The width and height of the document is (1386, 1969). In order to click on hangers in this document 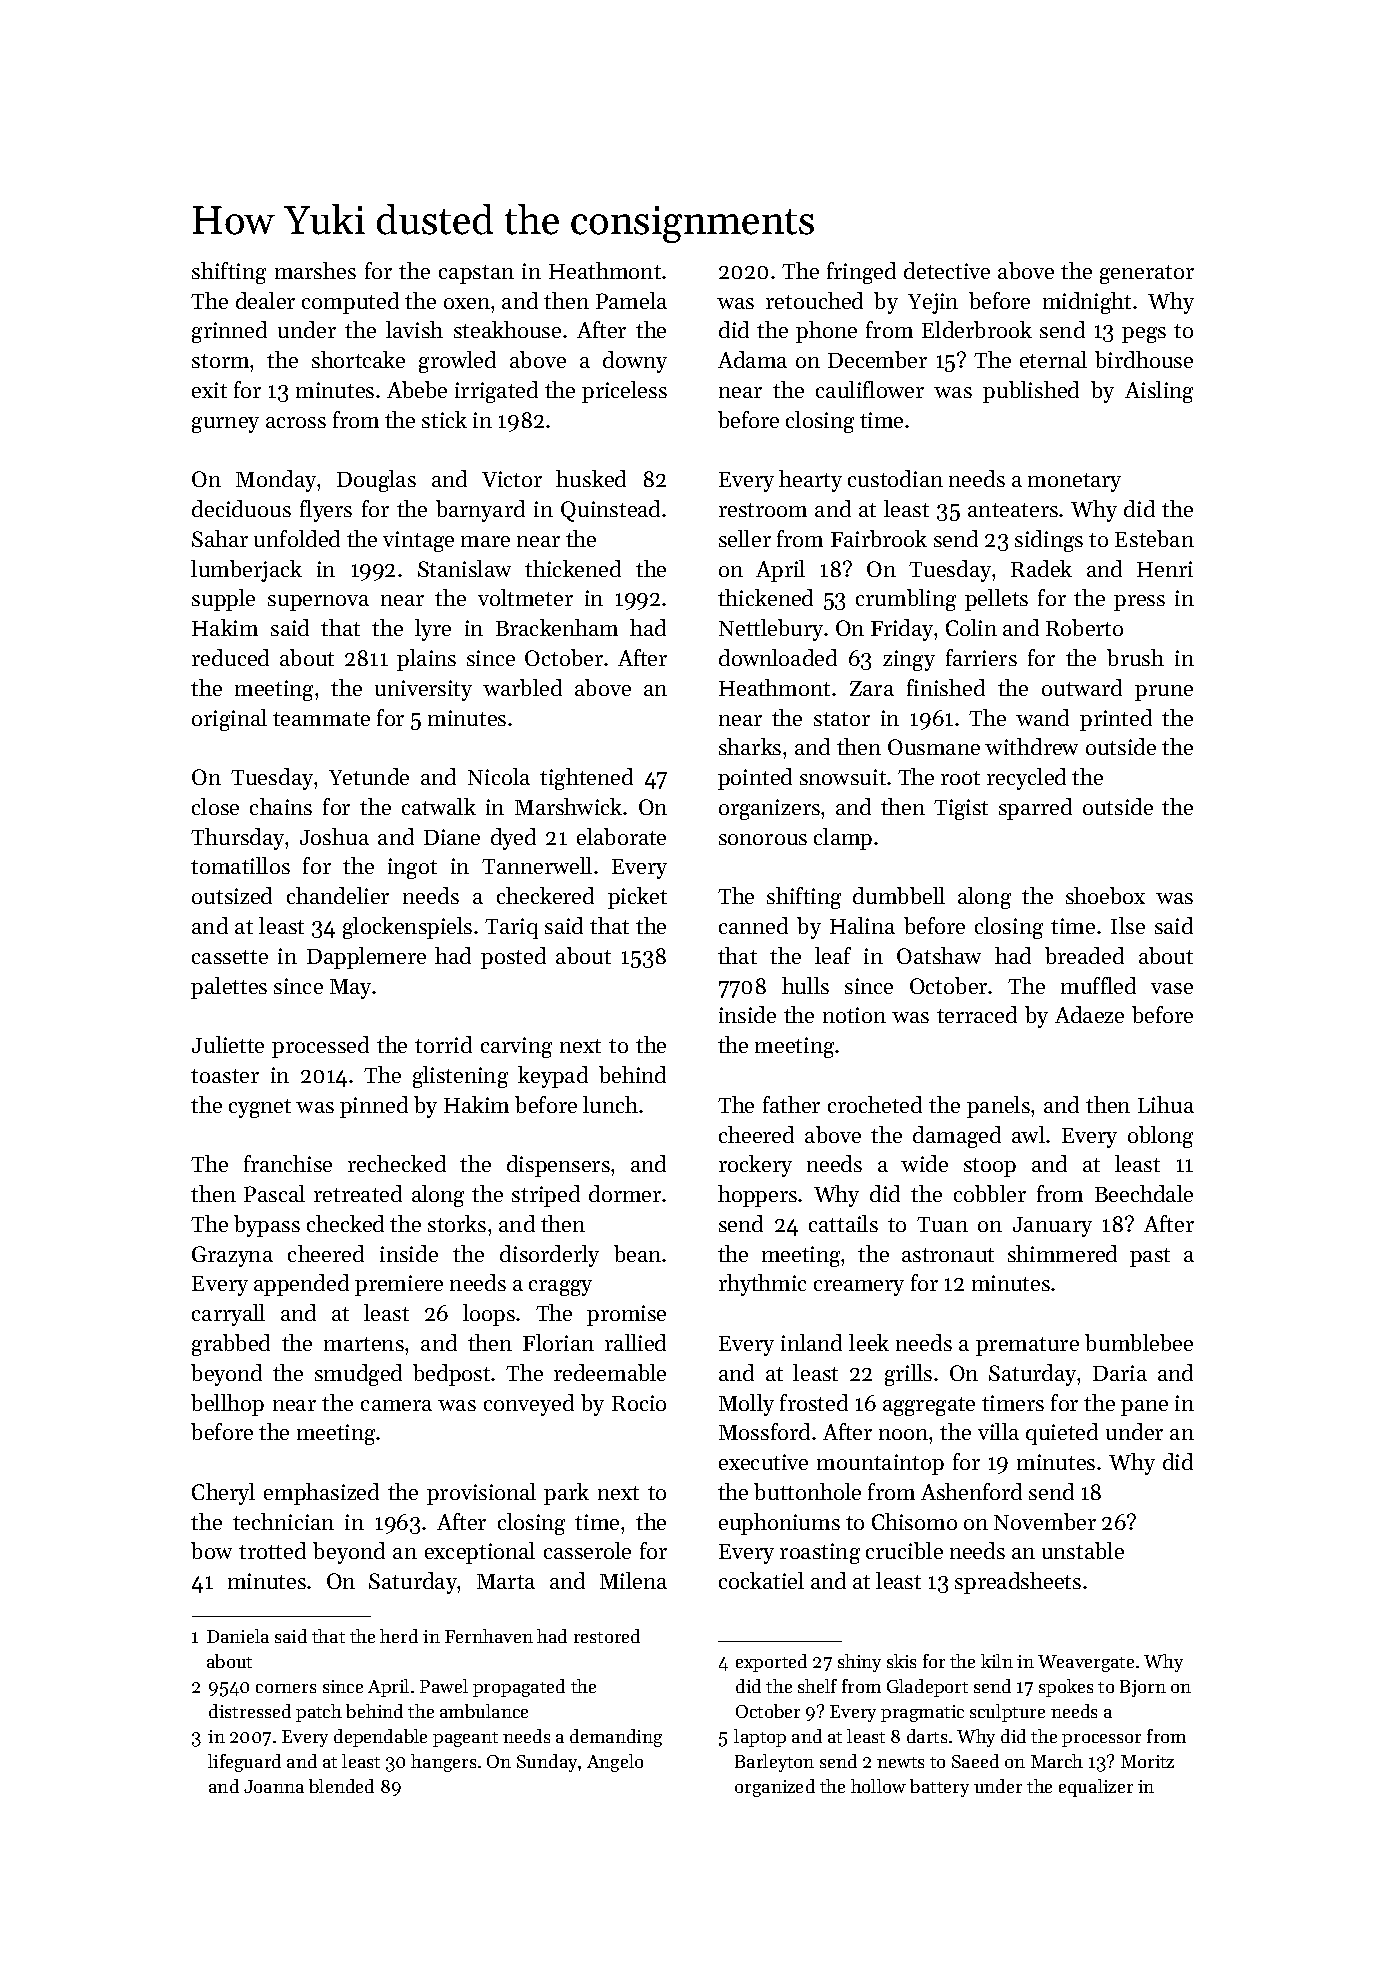, I will do `click(443, 1763)`.
